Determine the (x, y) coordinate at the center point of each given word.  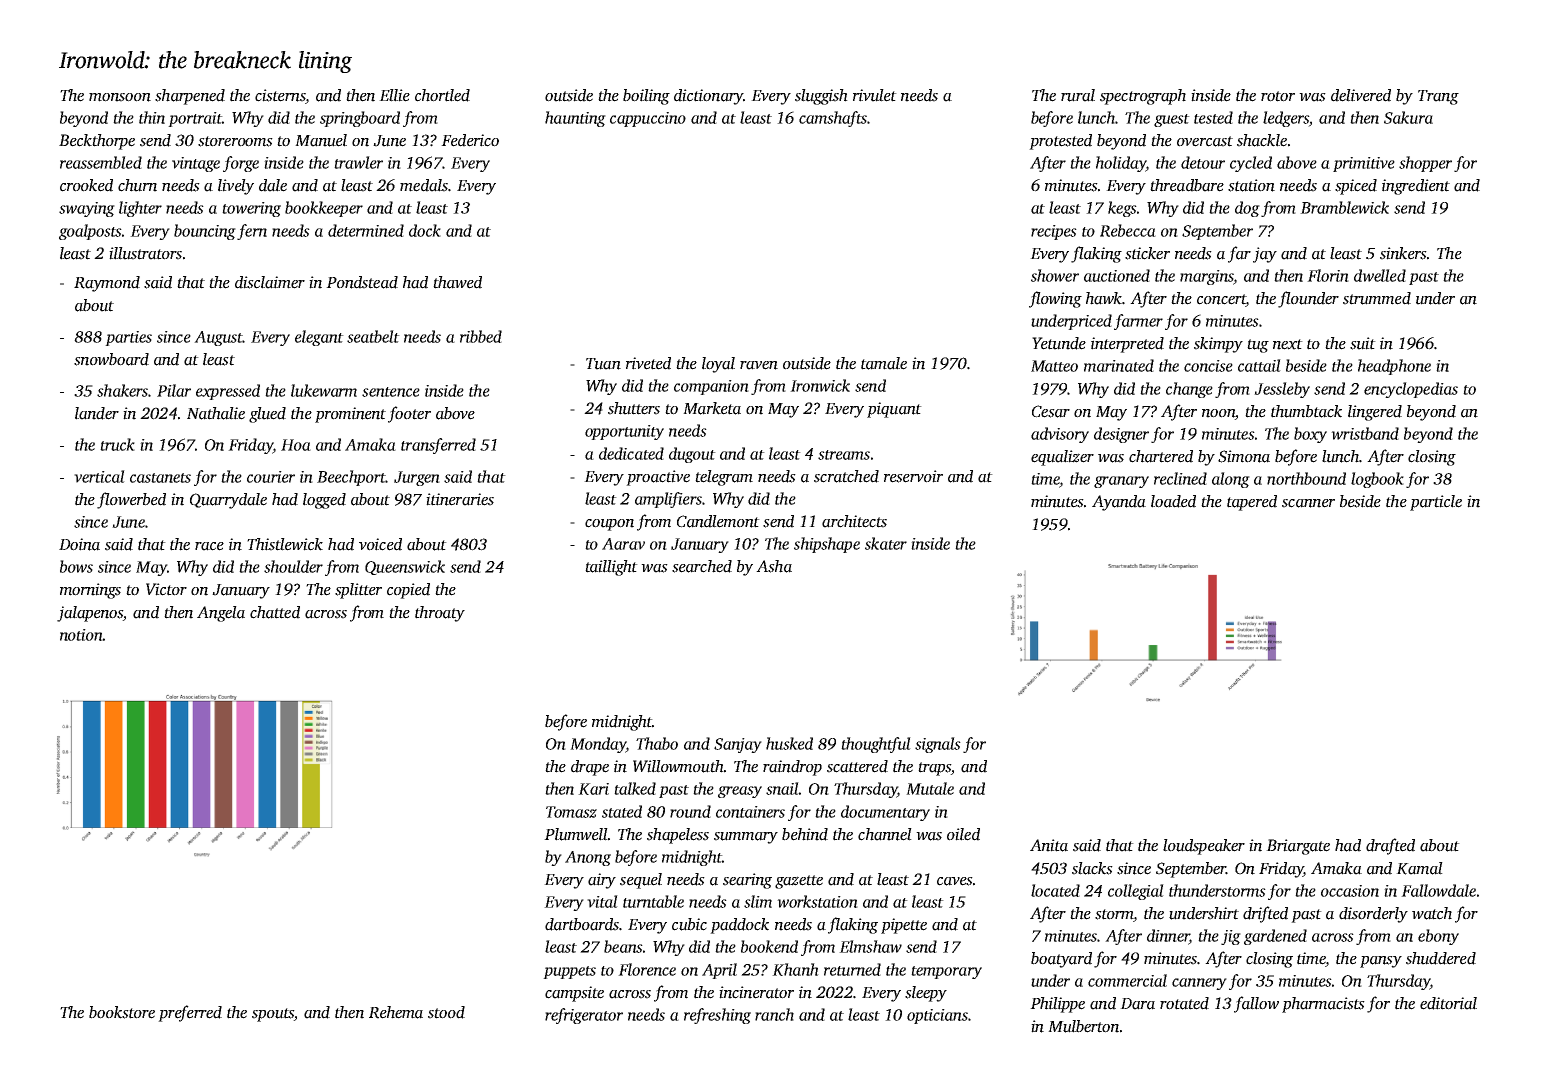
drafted (1390, 846)
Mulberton (1083, 1026)
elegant (319, 338)
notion (81, 635)
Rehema (396, 1012)
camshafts (833, 119)
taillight (611, 568)
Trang (1438, 97)
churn (137, 185)
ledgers (1286, 119)
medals (424, 185)
